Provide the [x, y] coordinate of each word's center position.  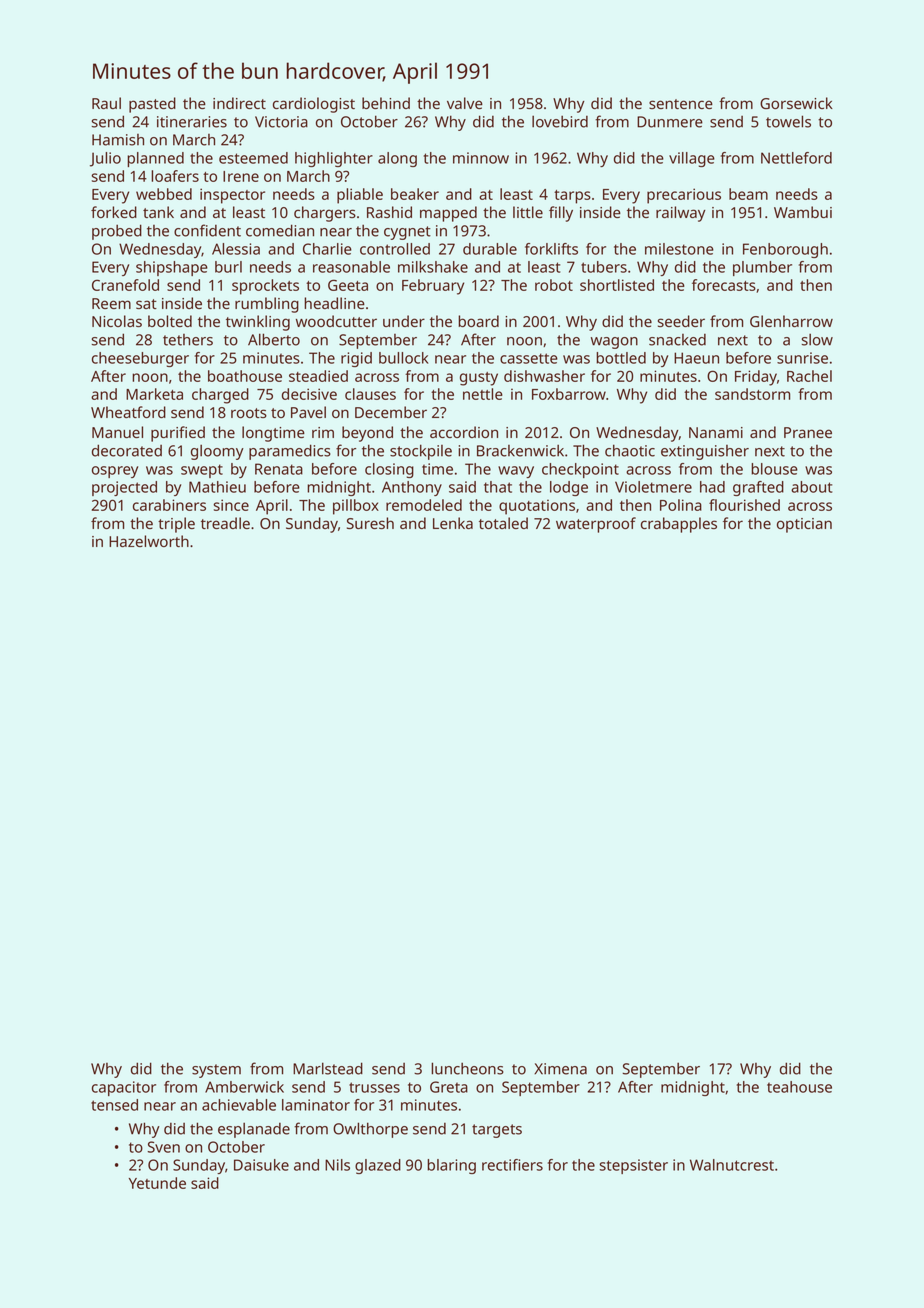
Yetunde [157, 1183]
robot [554, 285]
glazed [378, 1166]
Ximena [560, 1069]
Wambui [803, 212]
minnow [481, 158]
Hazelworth [149, 541]
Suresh [370, 523]
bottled [621, 358]
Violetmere [653, 487]
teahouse [799, 1087]
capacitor [124, 1088]
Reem [111, 303]
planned [155, 159]
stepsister [634, 1166]
